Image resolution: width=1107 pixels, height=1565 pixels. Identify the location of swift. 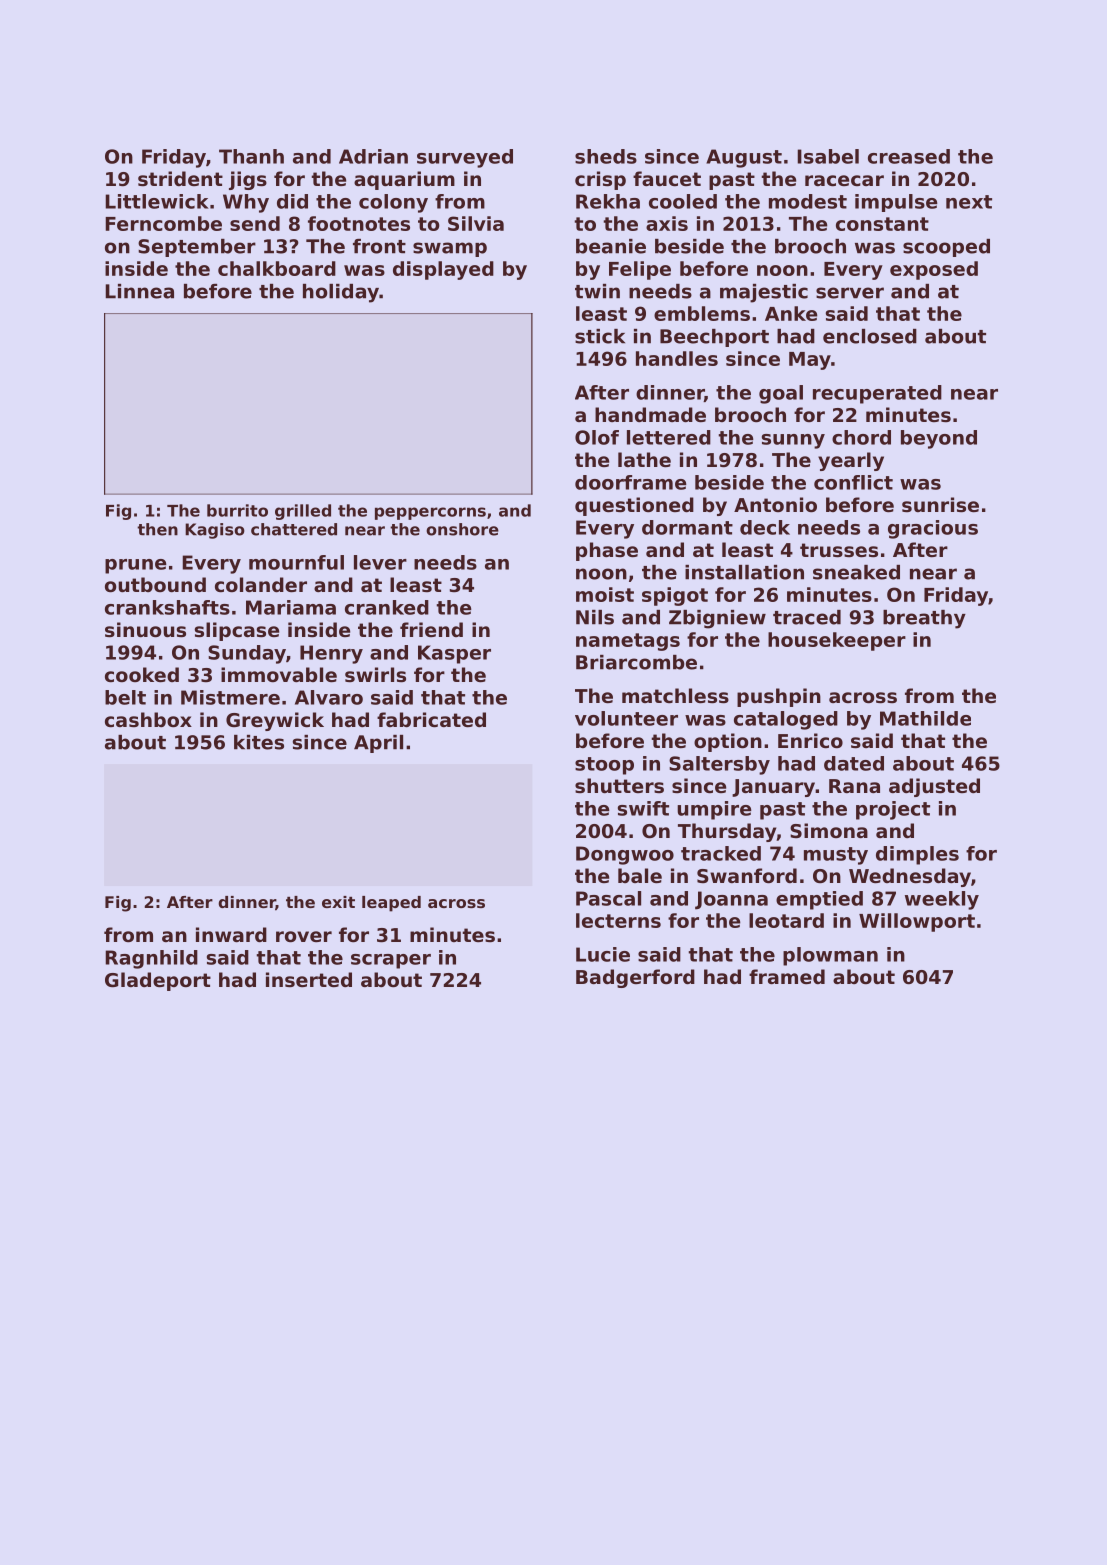
(643, 808).
